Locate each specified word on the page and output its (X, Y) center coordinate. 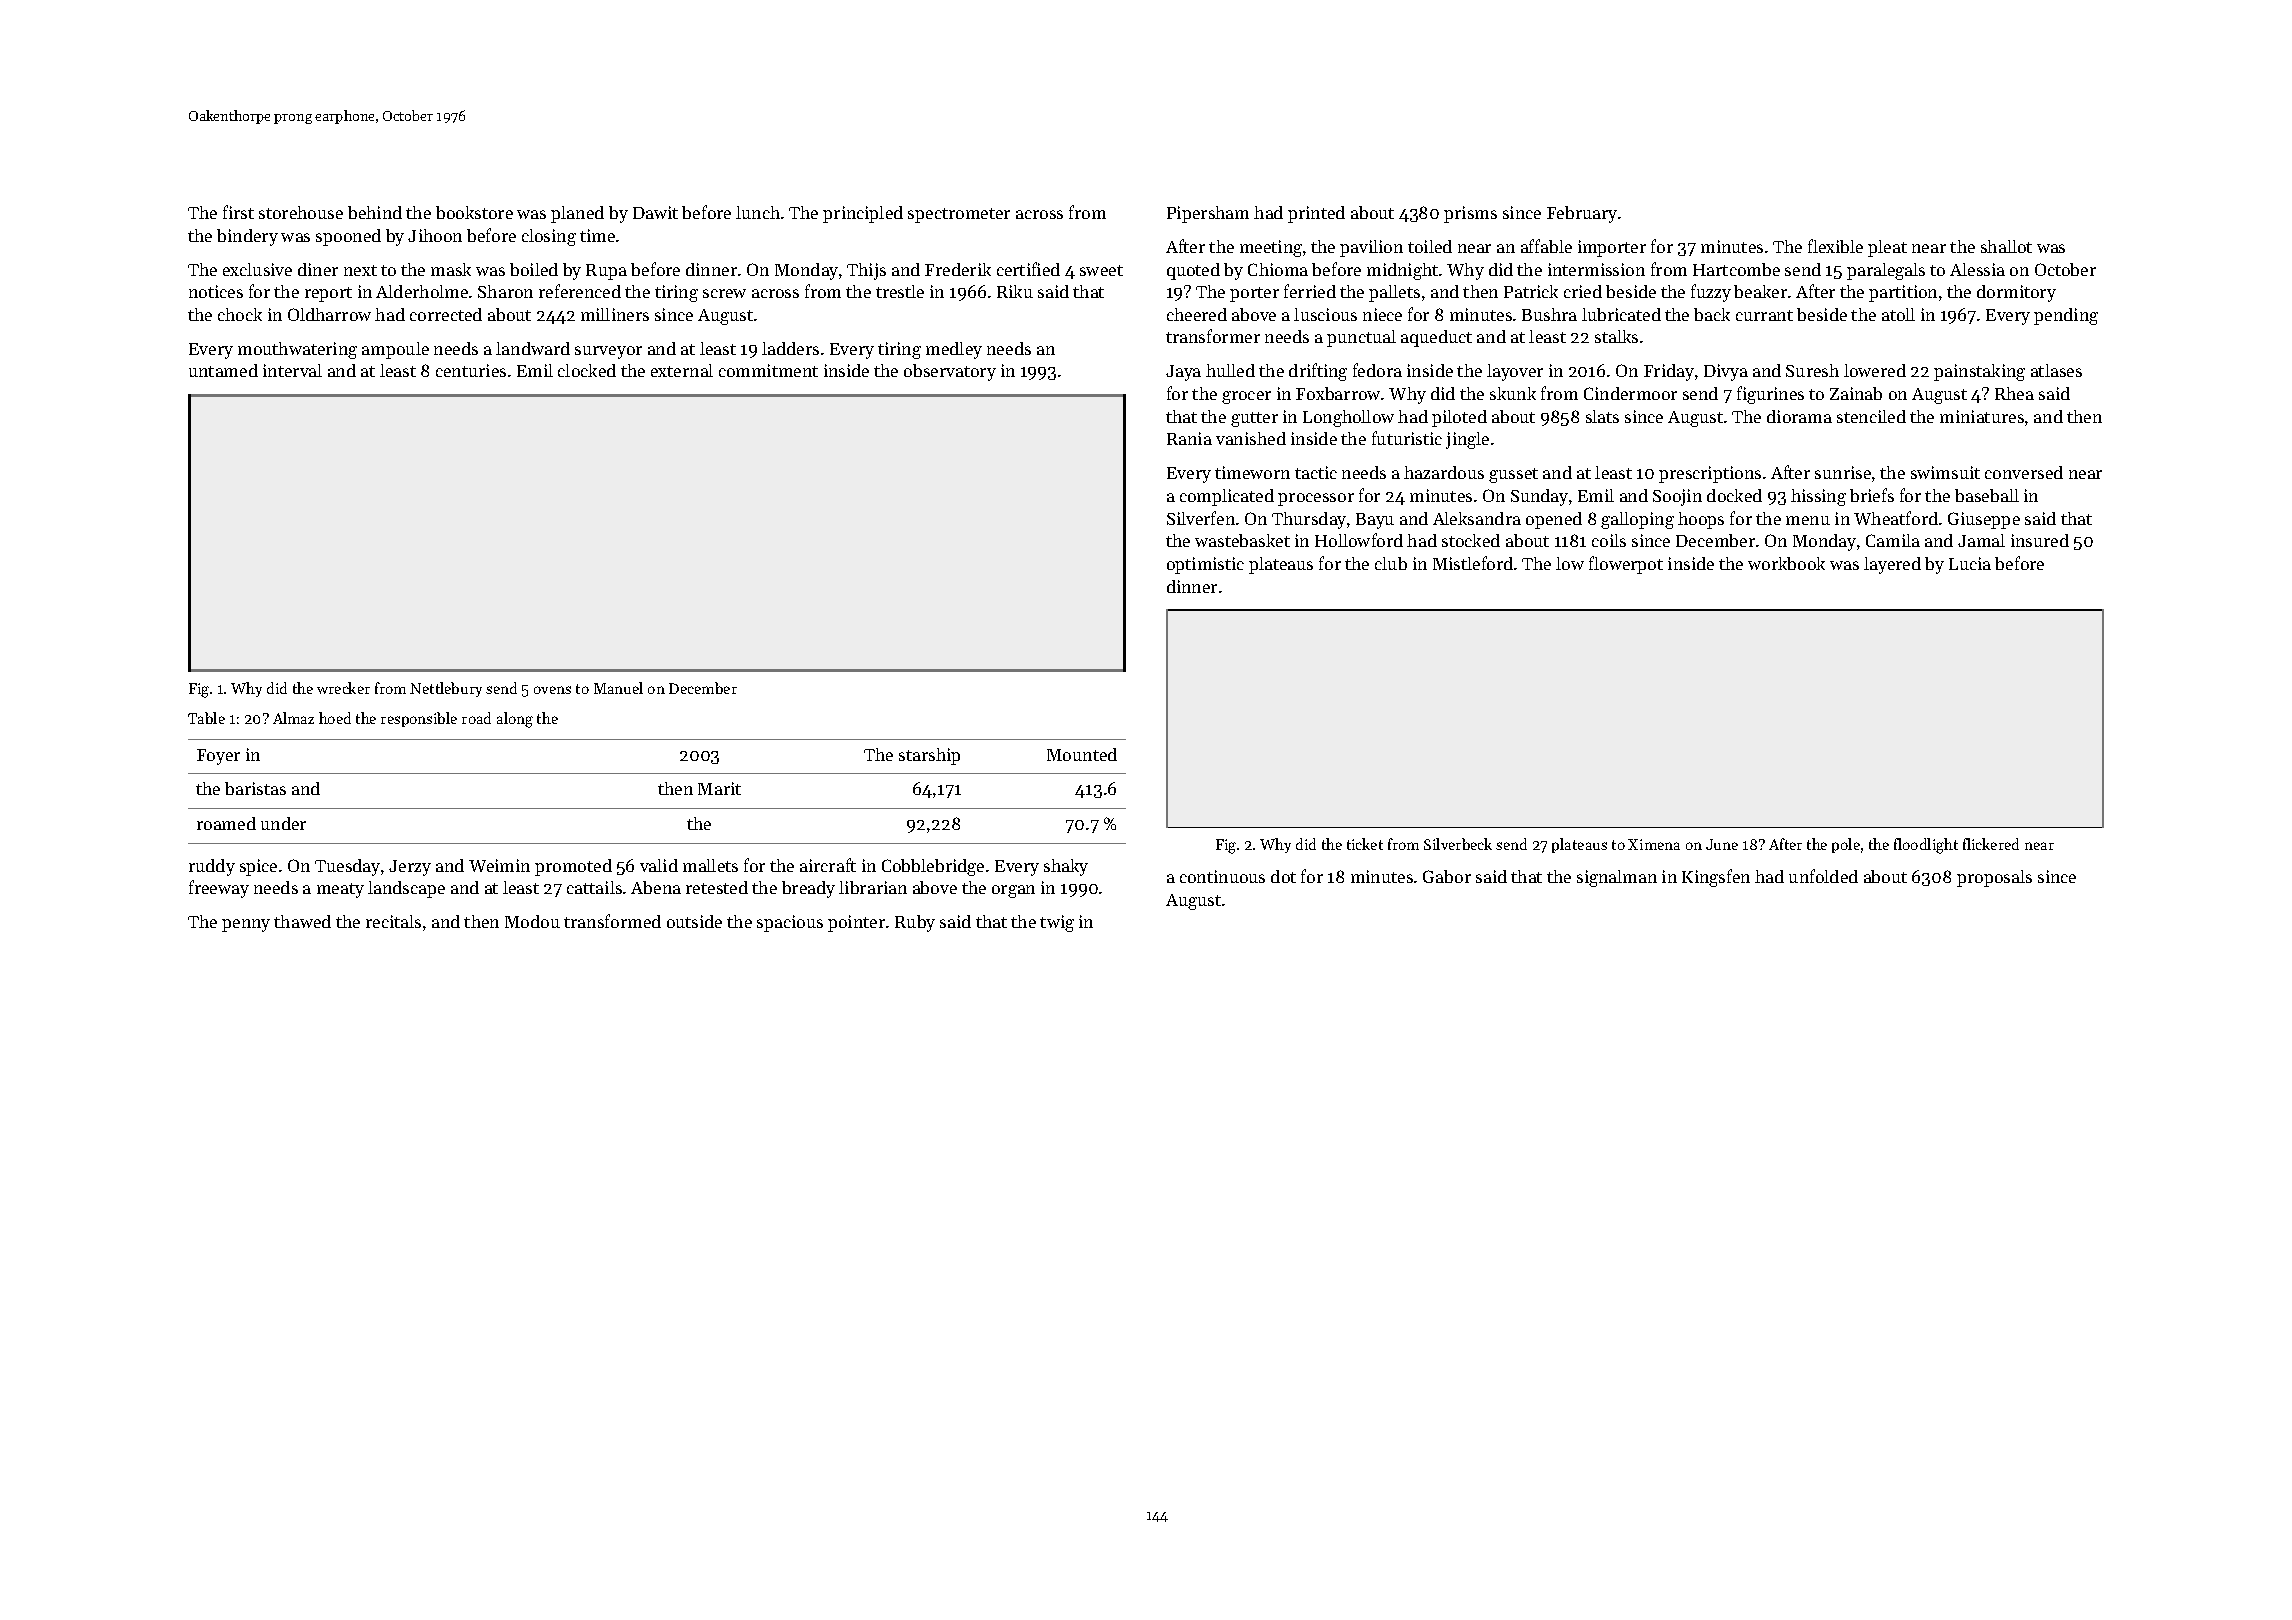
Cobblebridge (933, 867)
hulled (1230, 370)
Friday (1669, 372)
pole (1846, 845)
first (238, 212)
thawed (302, 921)
